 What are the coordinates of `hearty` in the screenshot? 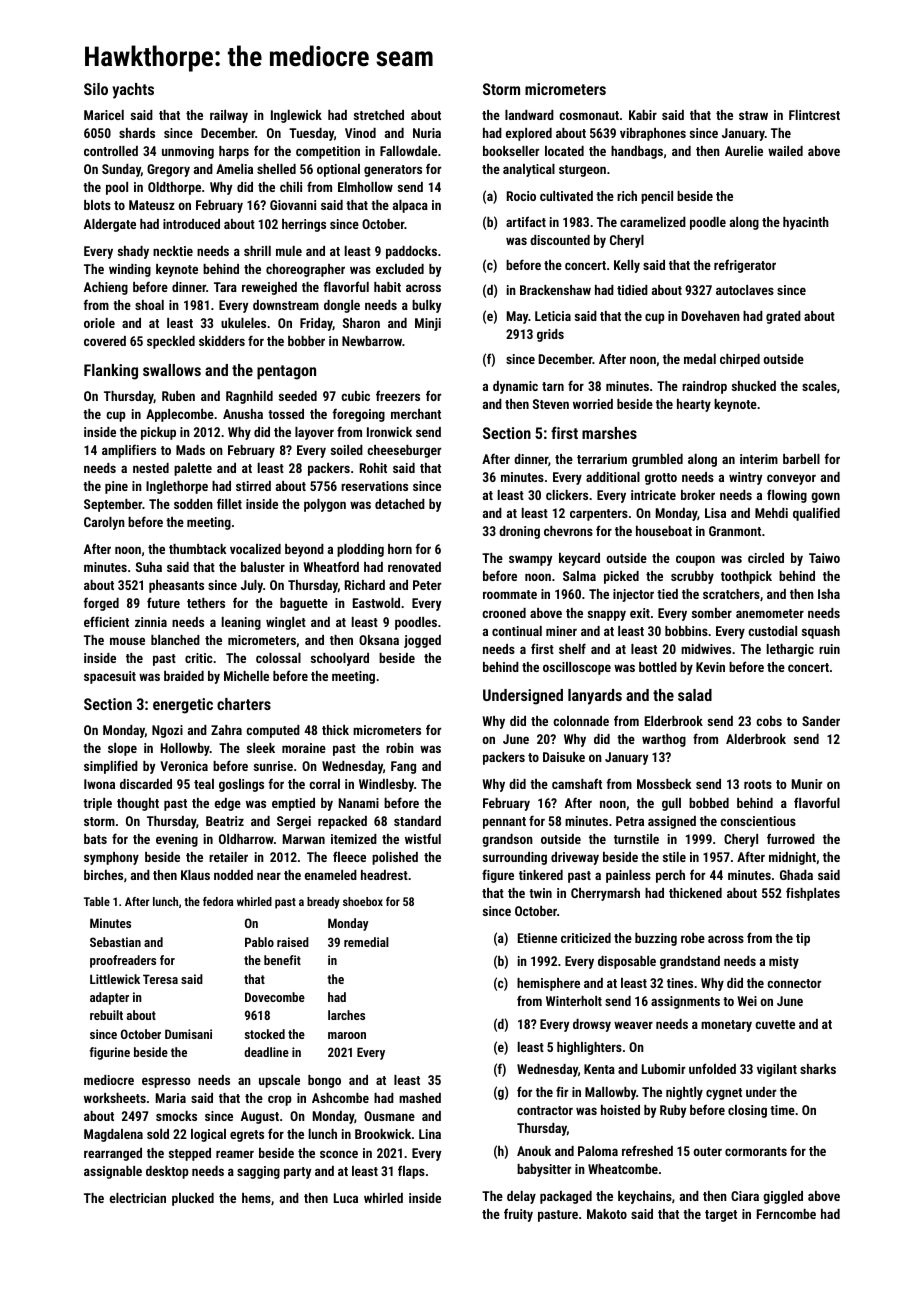 It's located at (694, 405).
